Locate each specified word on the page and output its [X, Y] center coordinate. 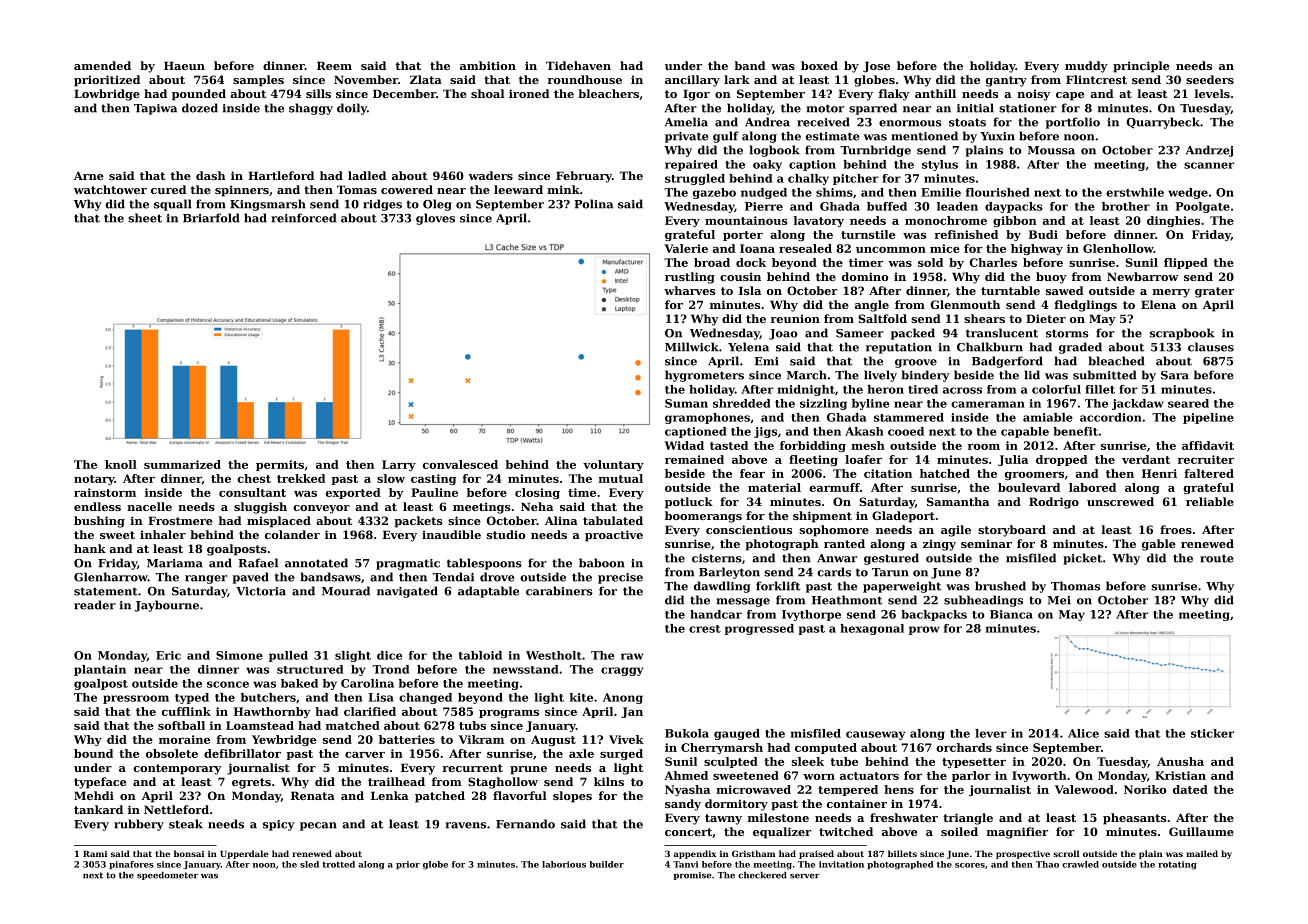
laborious [564, 864]
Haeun [184, 65]
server [805, 876]
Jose [876, 67]
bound [93, 753]
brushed [1000, 586]
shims [834, 192]
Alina [561, 520]
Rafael [258, 563]
